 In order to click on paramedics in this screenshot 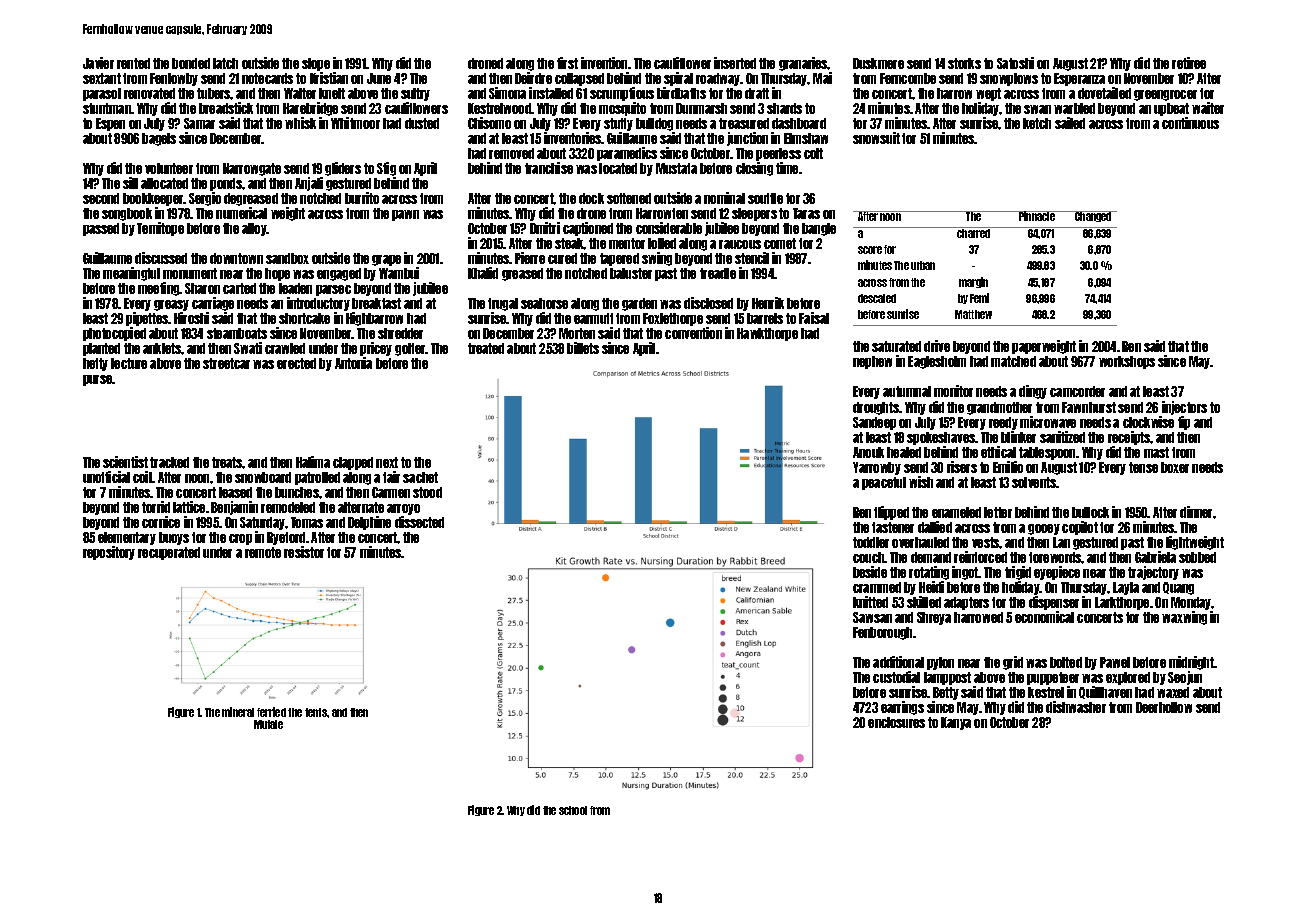, I will do `click(627, 154)`.
